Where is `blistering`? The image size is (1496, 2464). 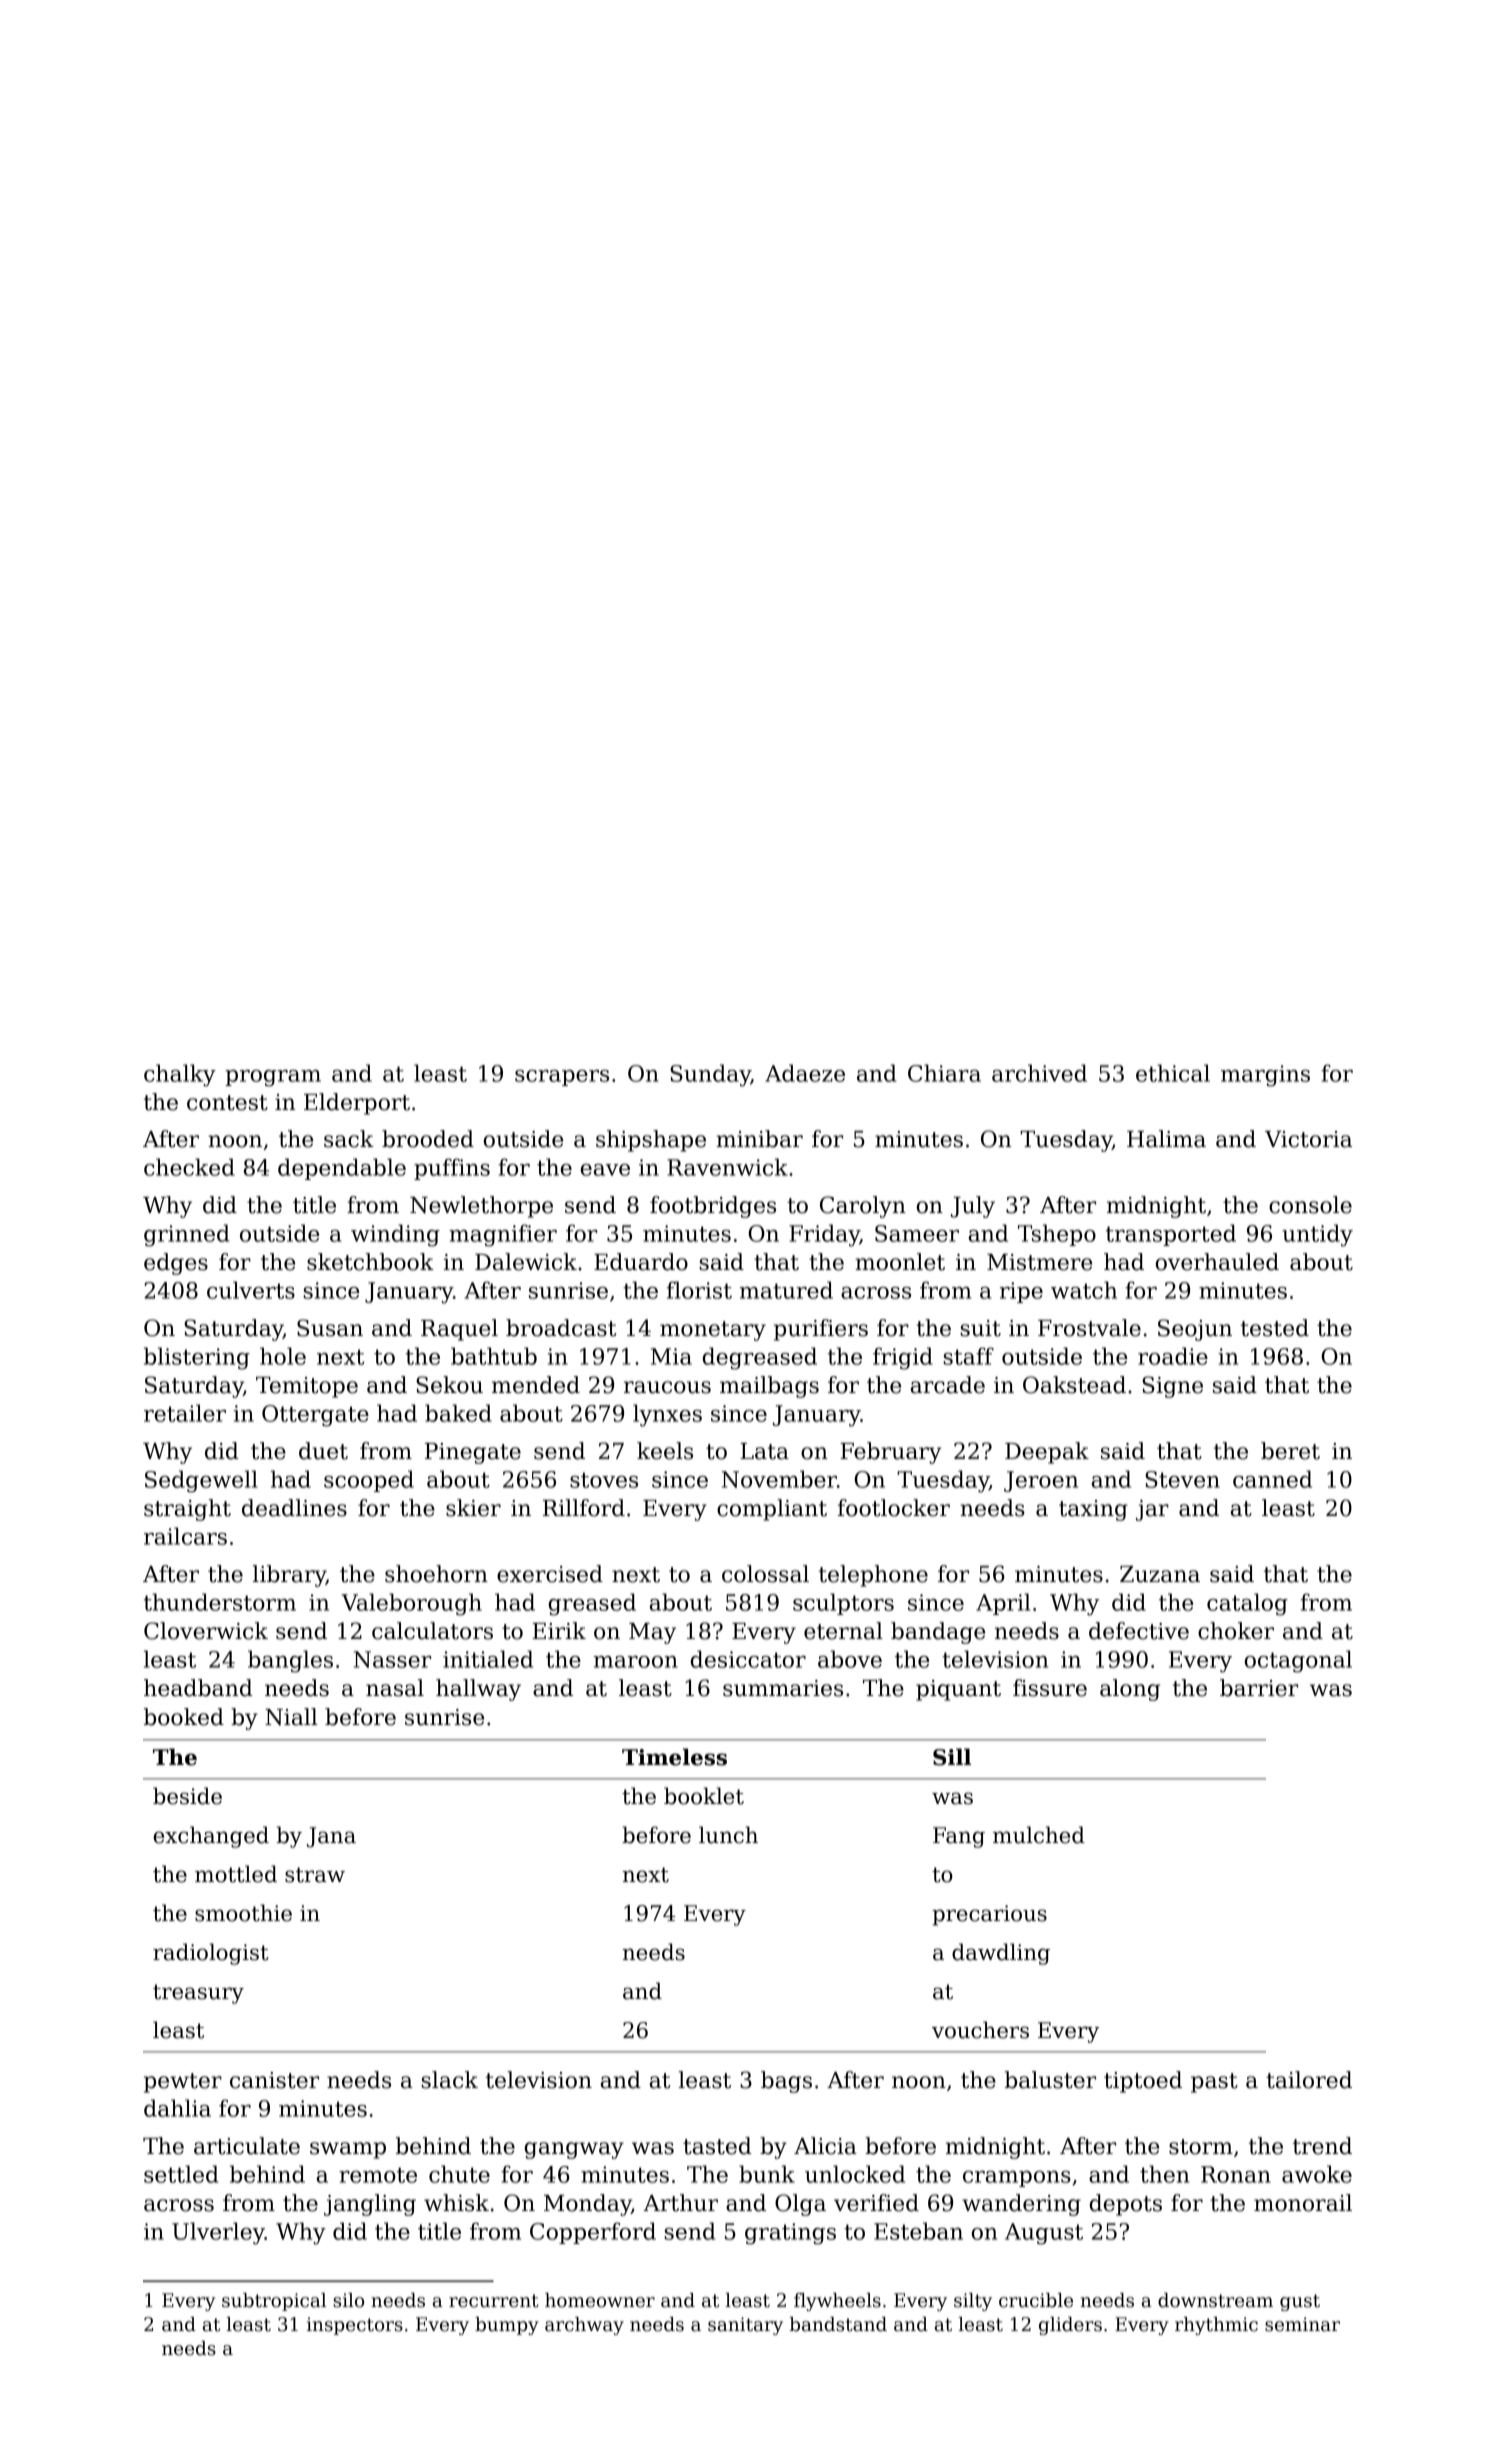 blistering is located at coordinates (197, 1358).
